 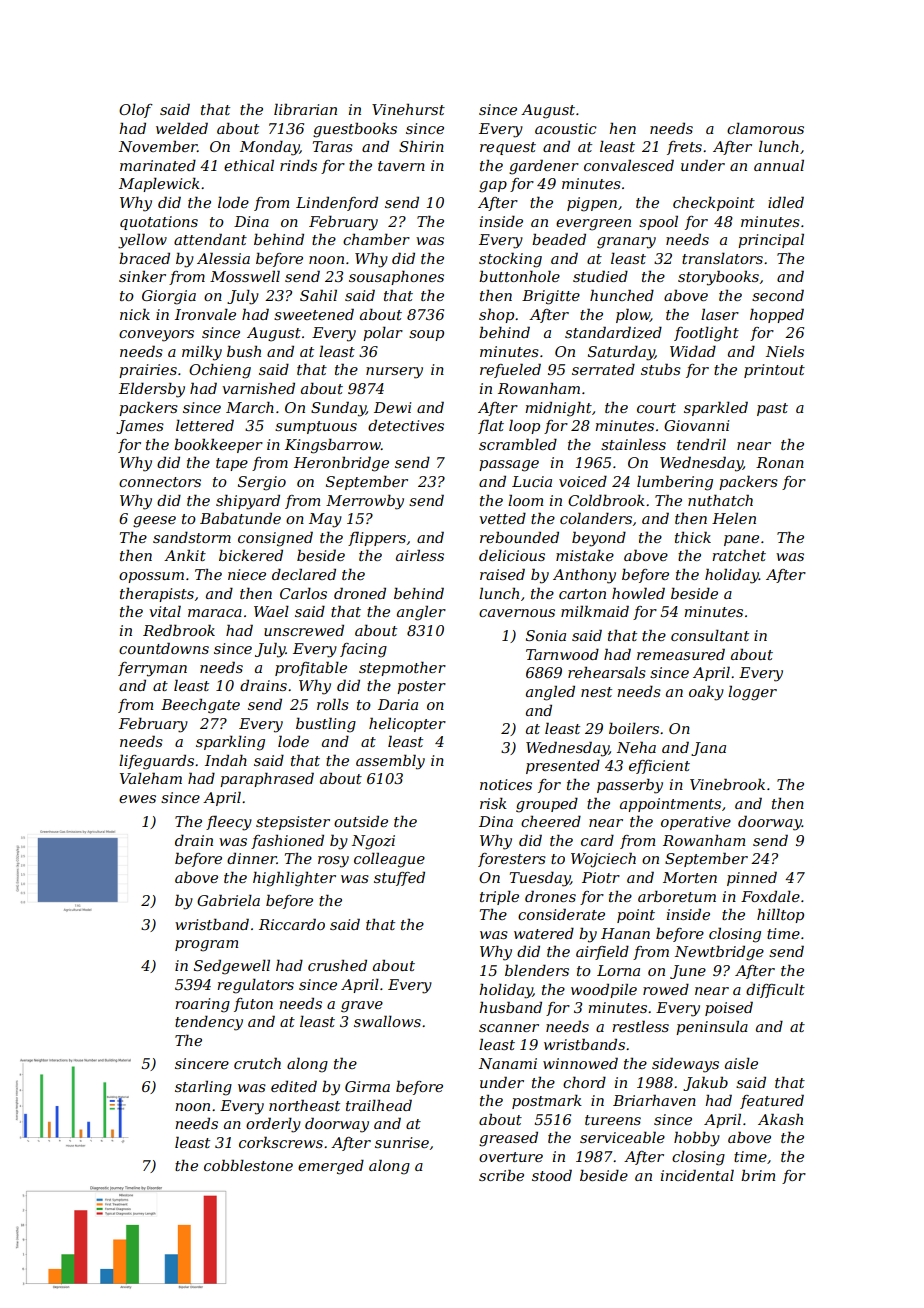 I want to click on serrated, so click(x=603, y=369).
